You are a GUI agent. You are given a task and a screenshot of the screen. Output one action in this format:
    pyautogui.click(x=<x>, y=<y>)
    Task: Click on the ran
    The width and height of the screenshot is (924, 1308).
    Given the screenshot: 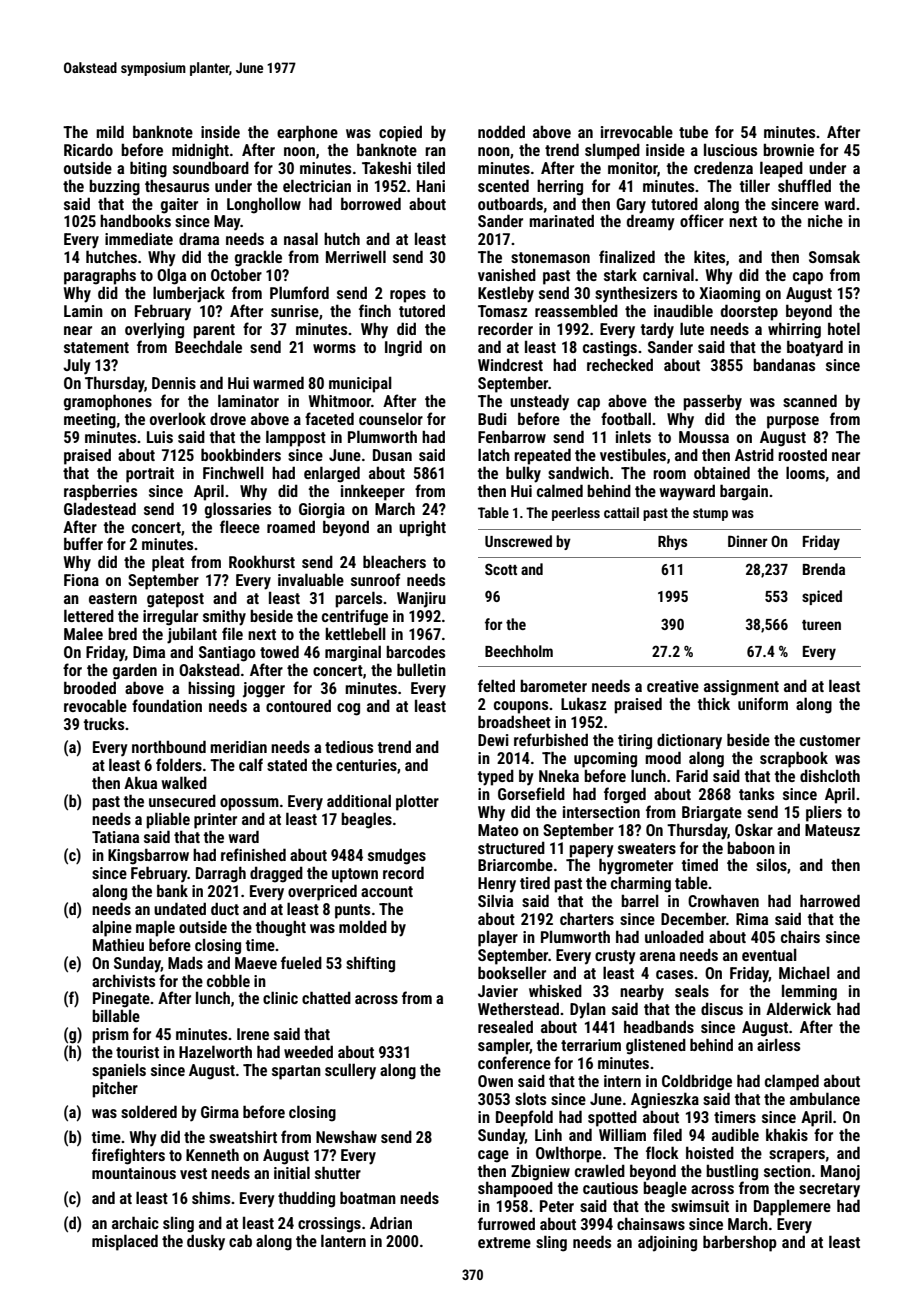 What is the action you would take?
    pyautogui.click(x=435, y=151)
